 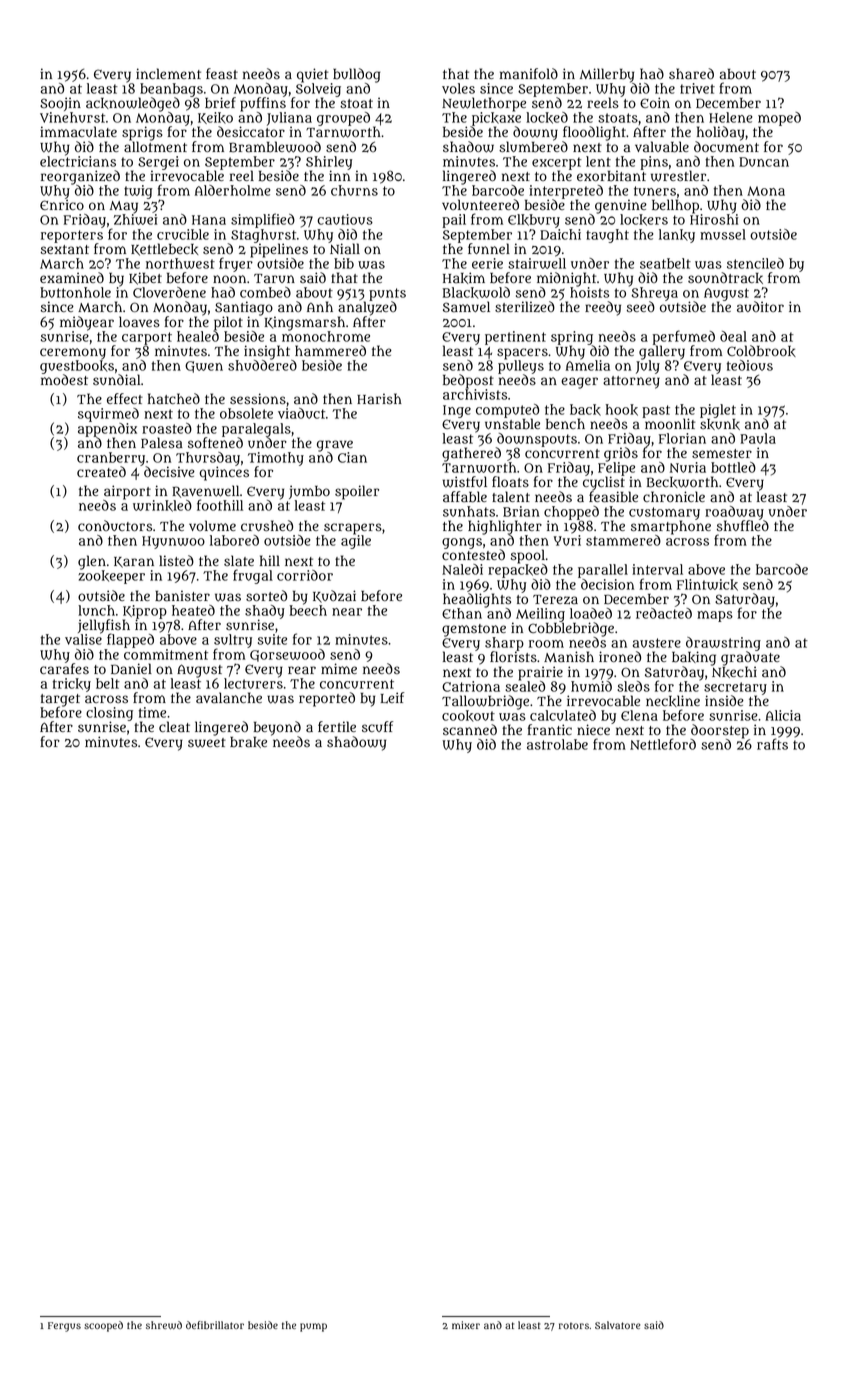 What do you see at coordinates (766, 191) in the page?
I see `Mona` at bounding box center [766, 191].
